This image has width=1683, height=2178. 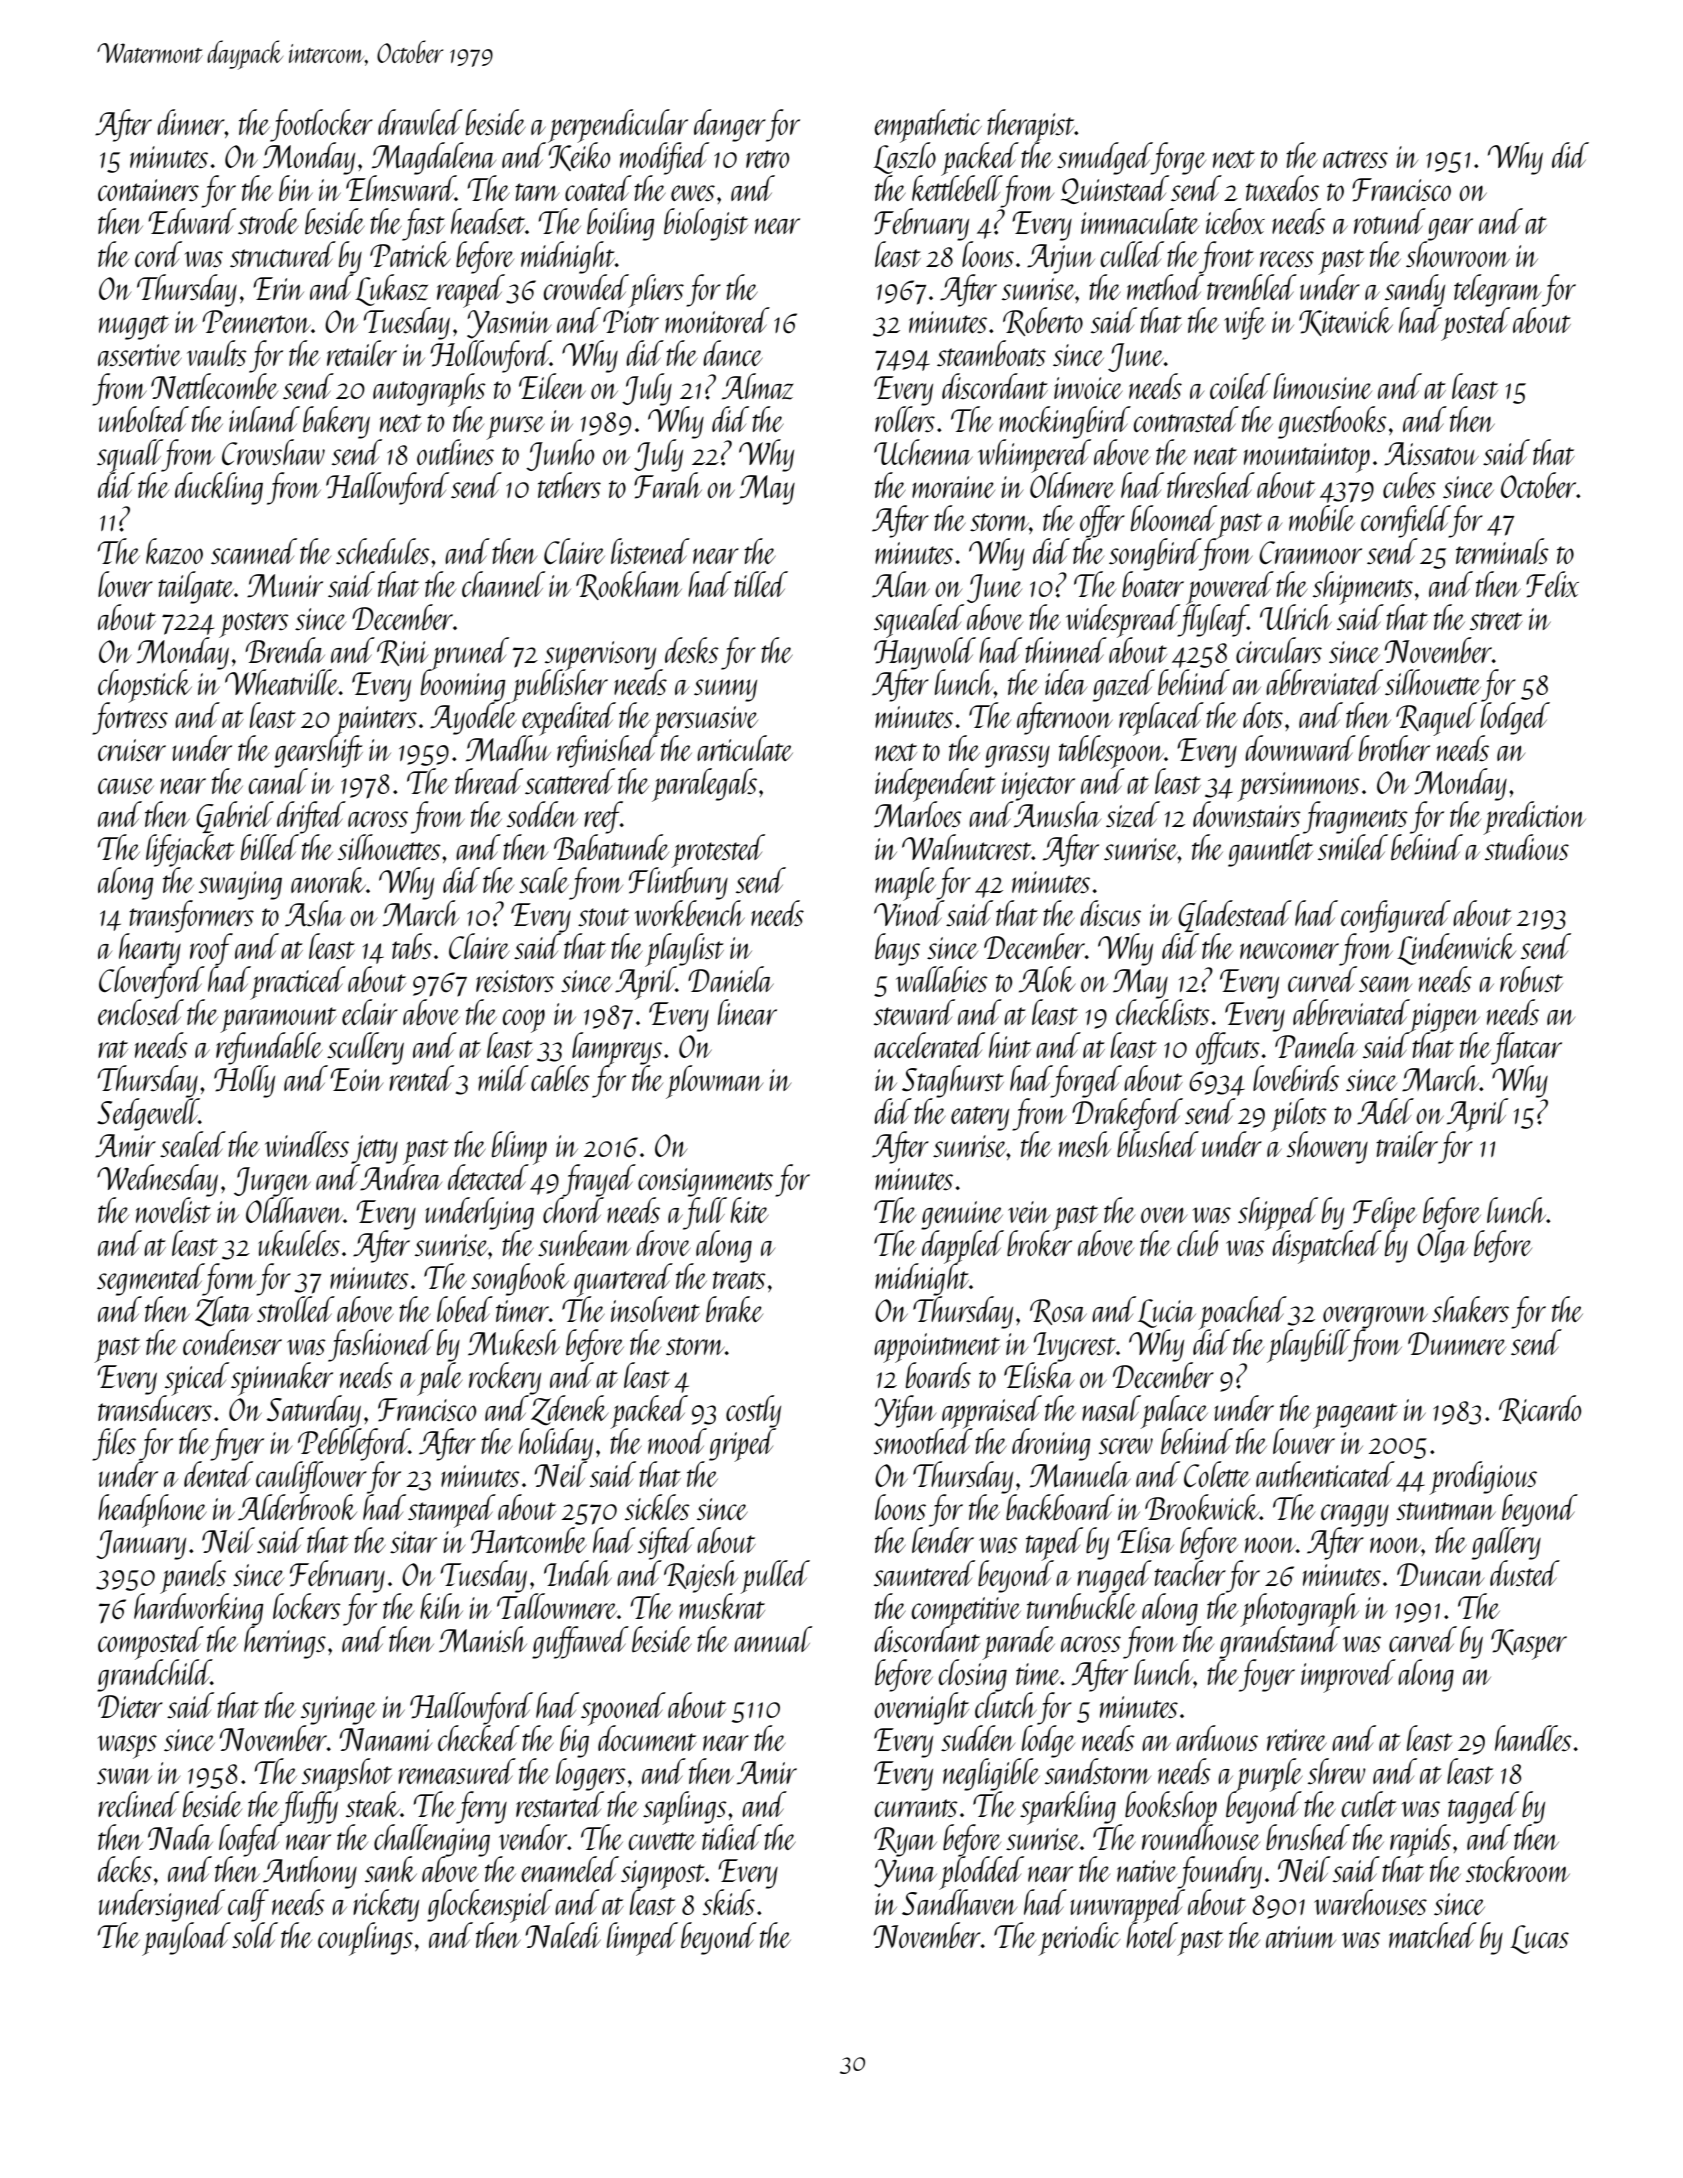 What do you see at coordinates (1066, 682) in the image?
I see `idea` at bounding box center [1066, 682].
